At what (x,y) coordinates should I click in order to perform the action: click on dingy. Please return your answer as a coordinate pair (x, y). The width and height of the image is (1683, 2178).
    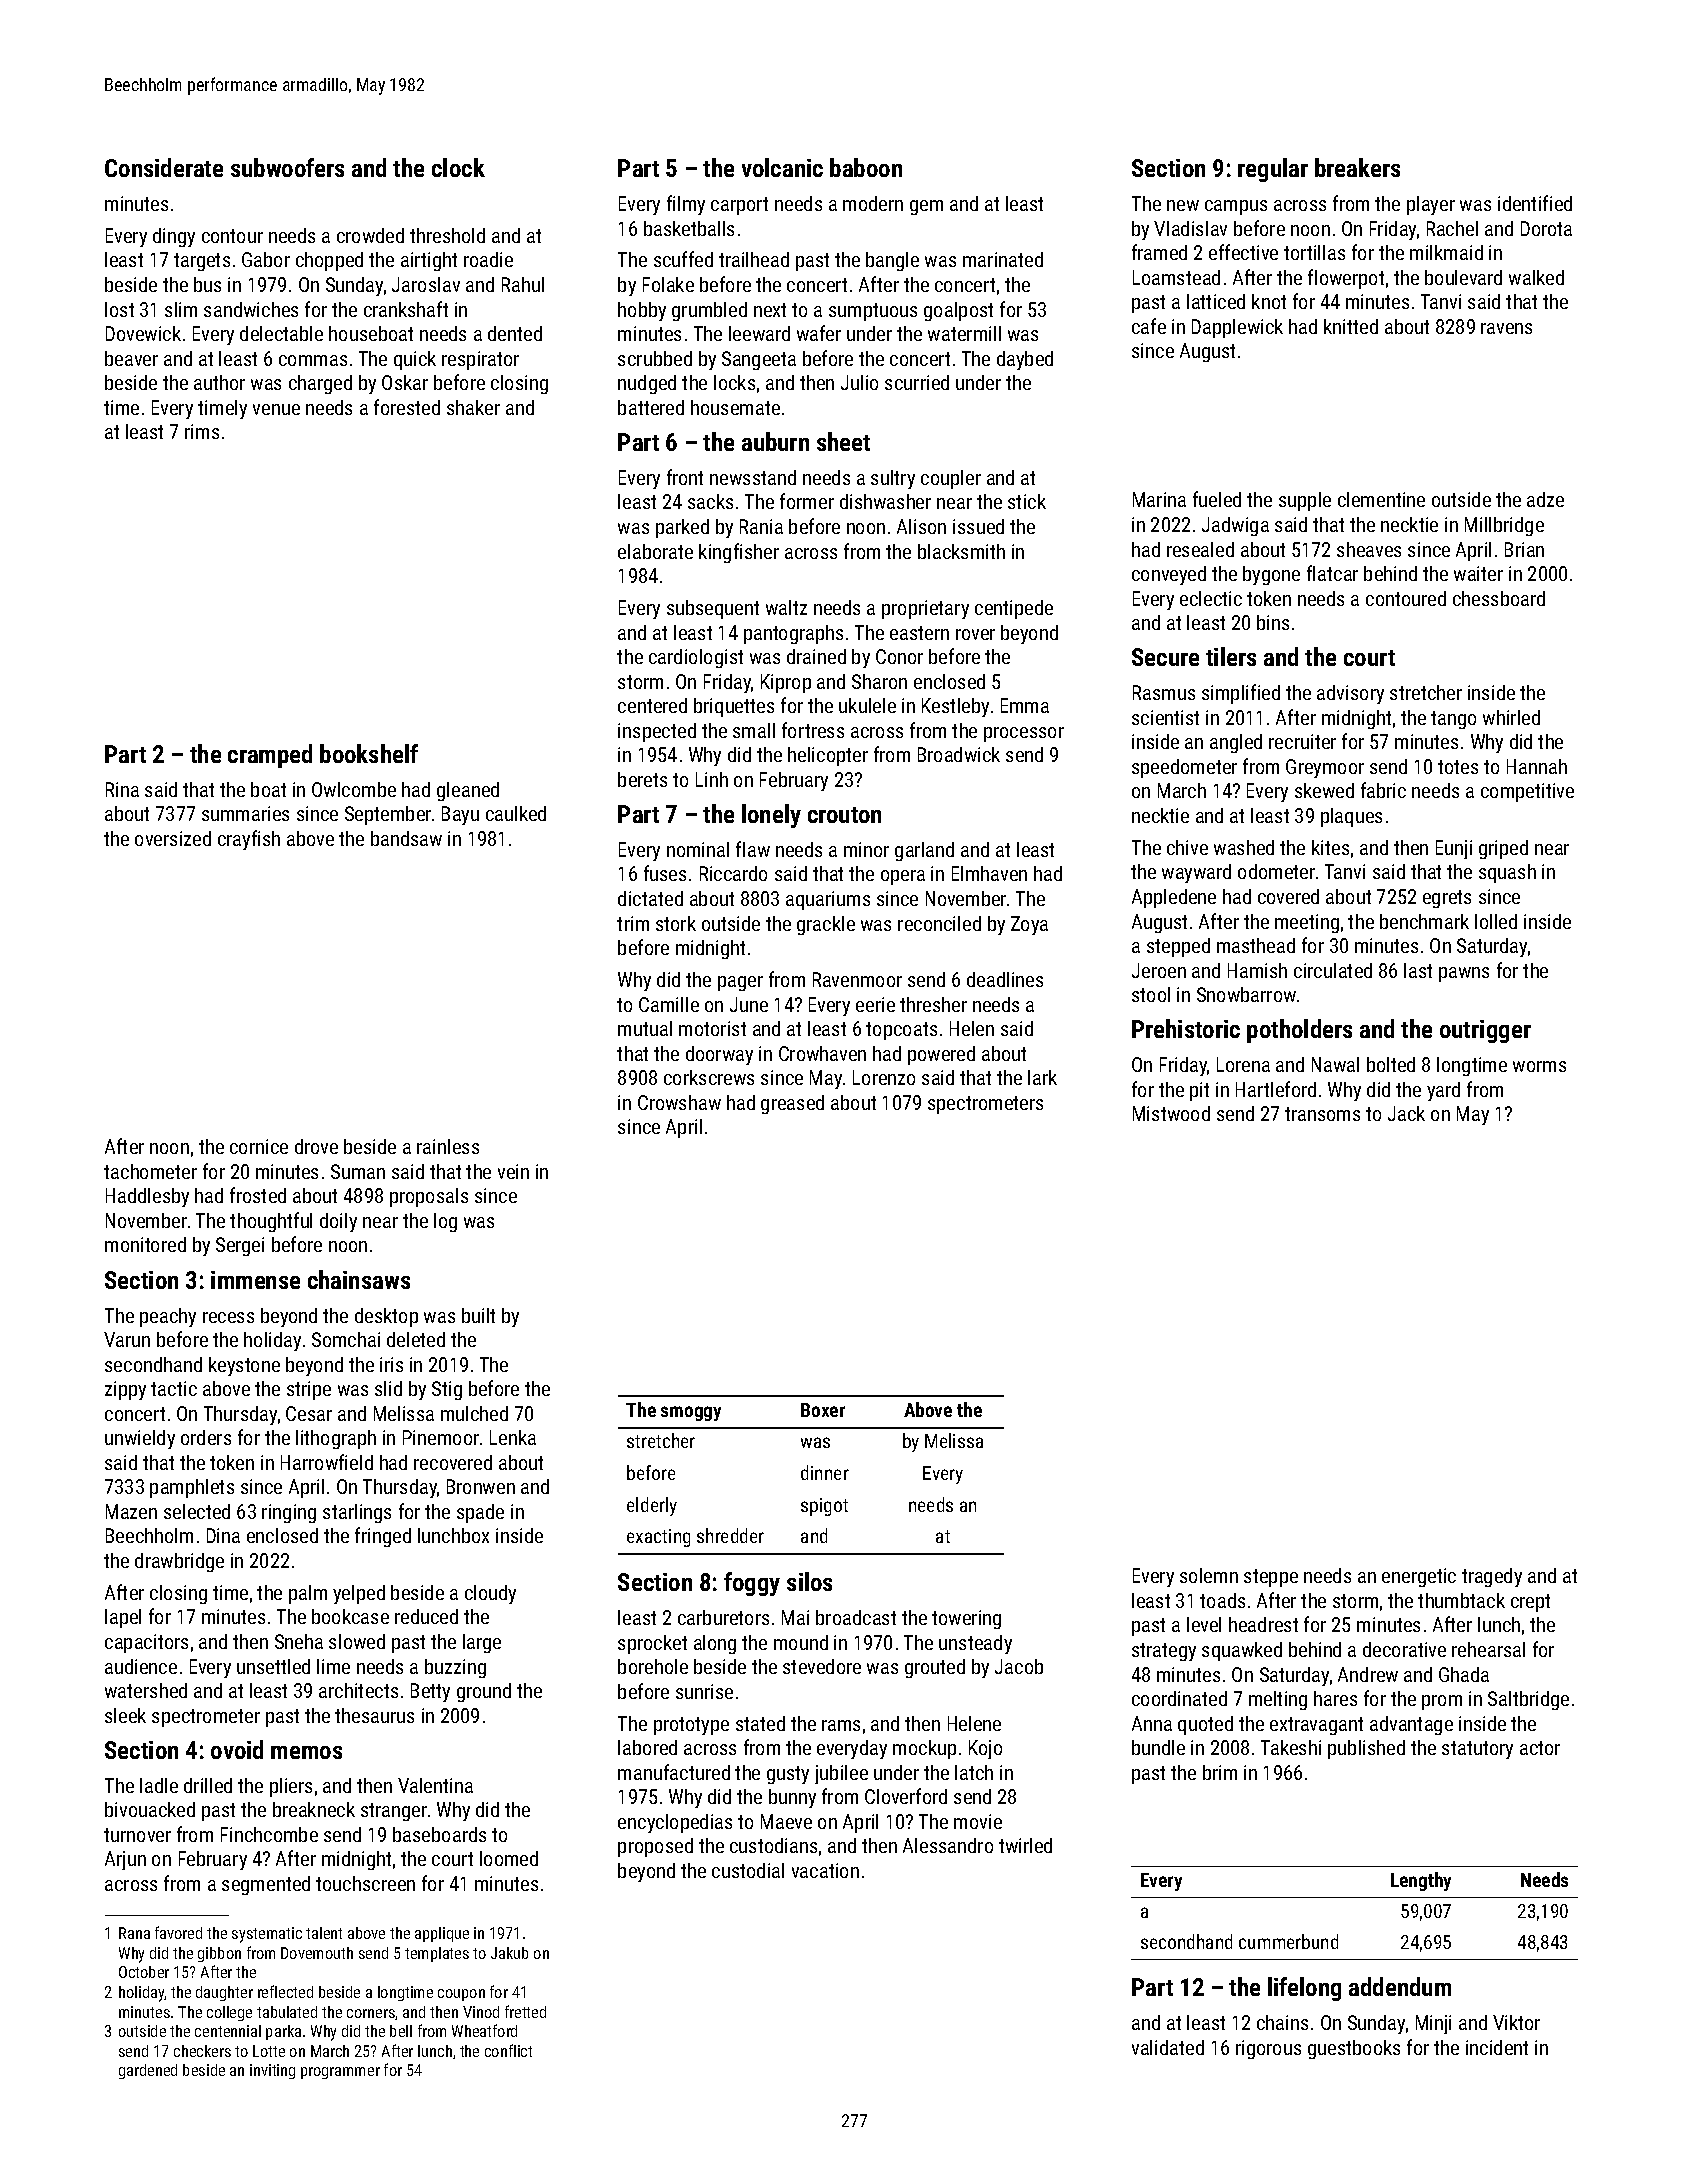
    Looking at the image, I should click on (174, 237).
